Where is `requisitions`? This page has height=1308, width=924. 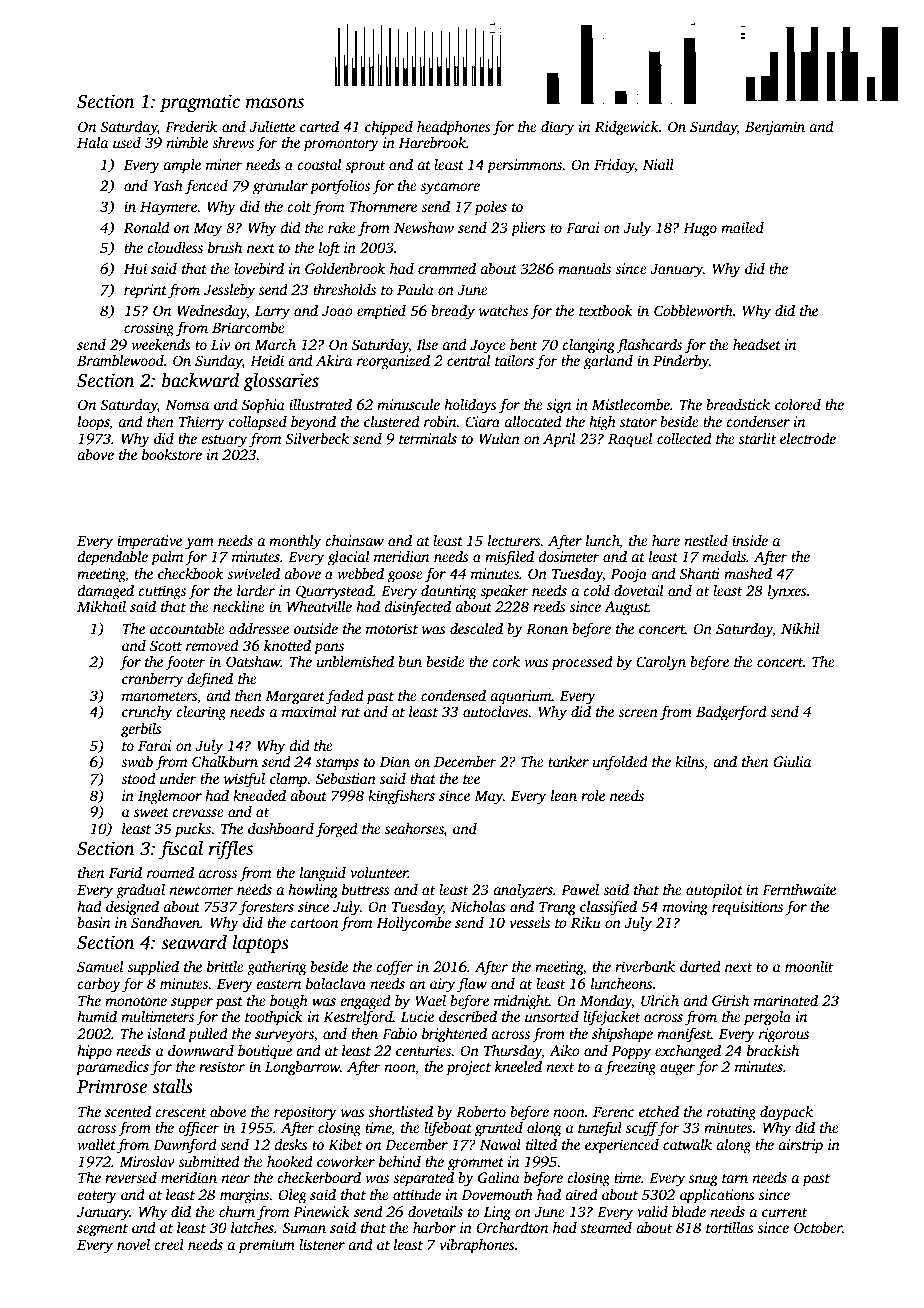
requisitions is located at coordinates (747, 908).
